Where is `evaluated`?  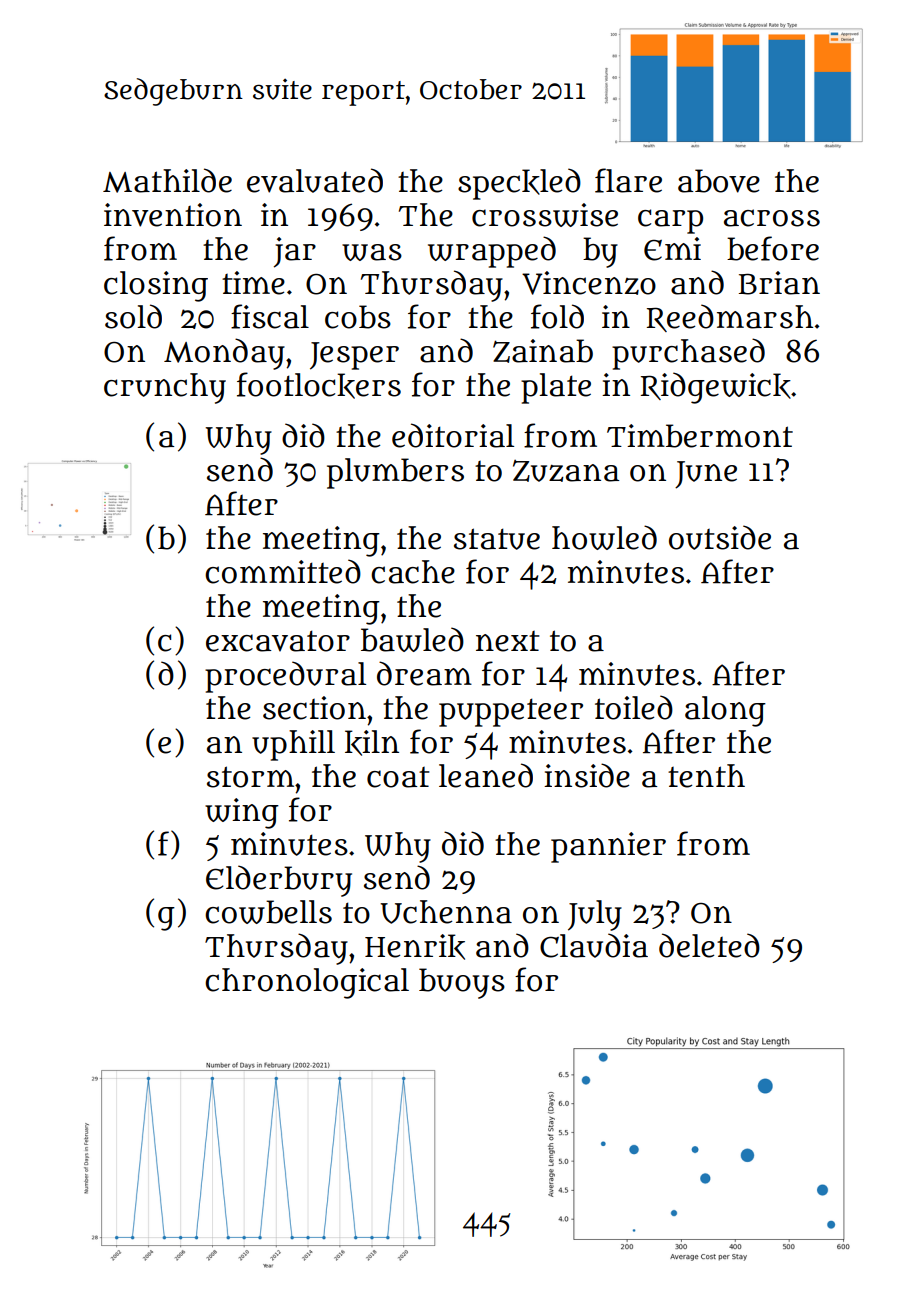 evaluated is located at coordinates (315, 180).
